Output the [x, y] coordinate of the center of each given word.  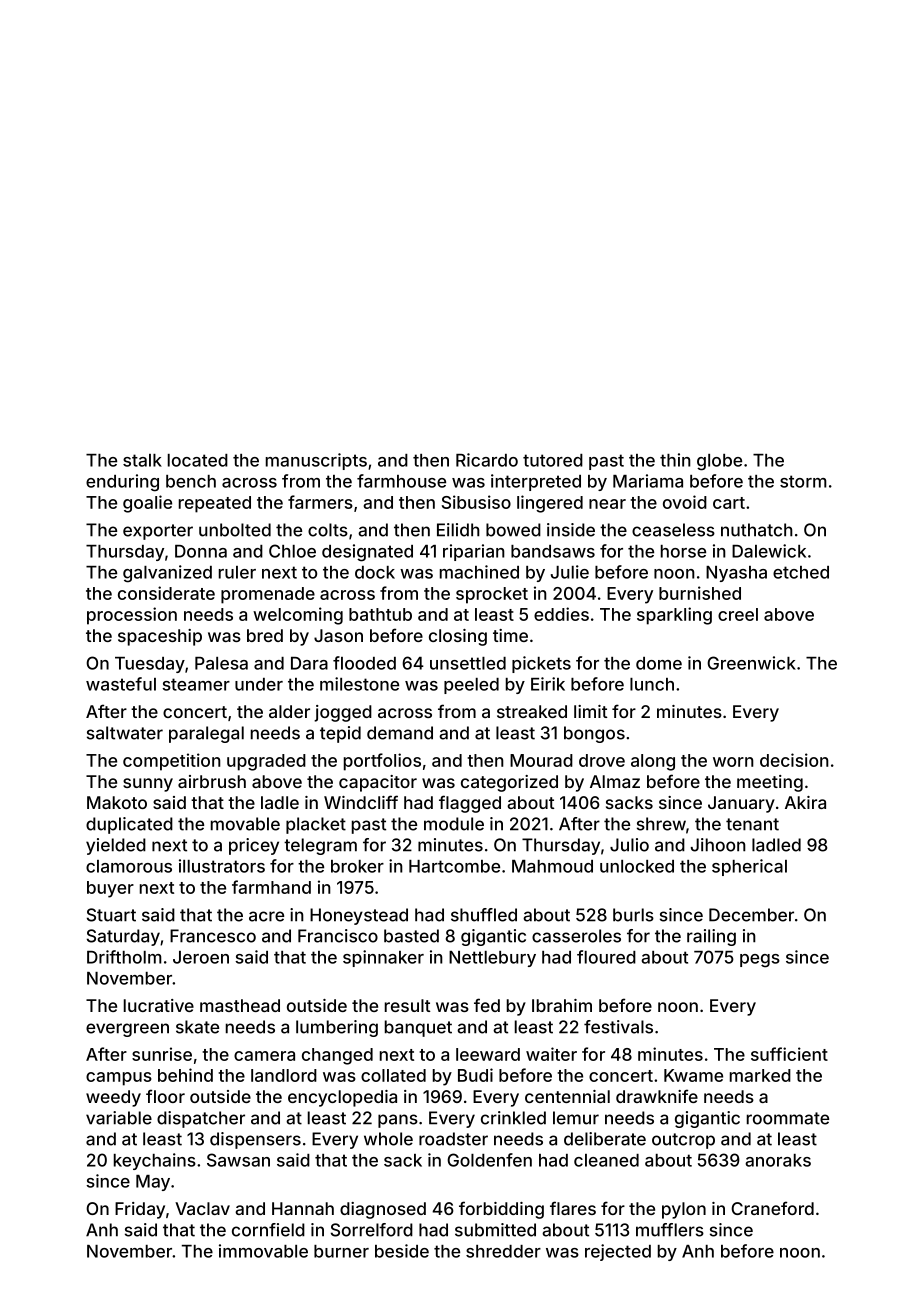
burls [633, 915]
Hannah [303, 1208]
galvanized [167, 574]
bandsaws [553, 551]
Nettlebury [492, 959]
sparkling [674, 616]
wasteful [121, 684]
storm [803, 481]
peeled [471, 686]
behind [185, 1075]
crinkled [513, 1118]
